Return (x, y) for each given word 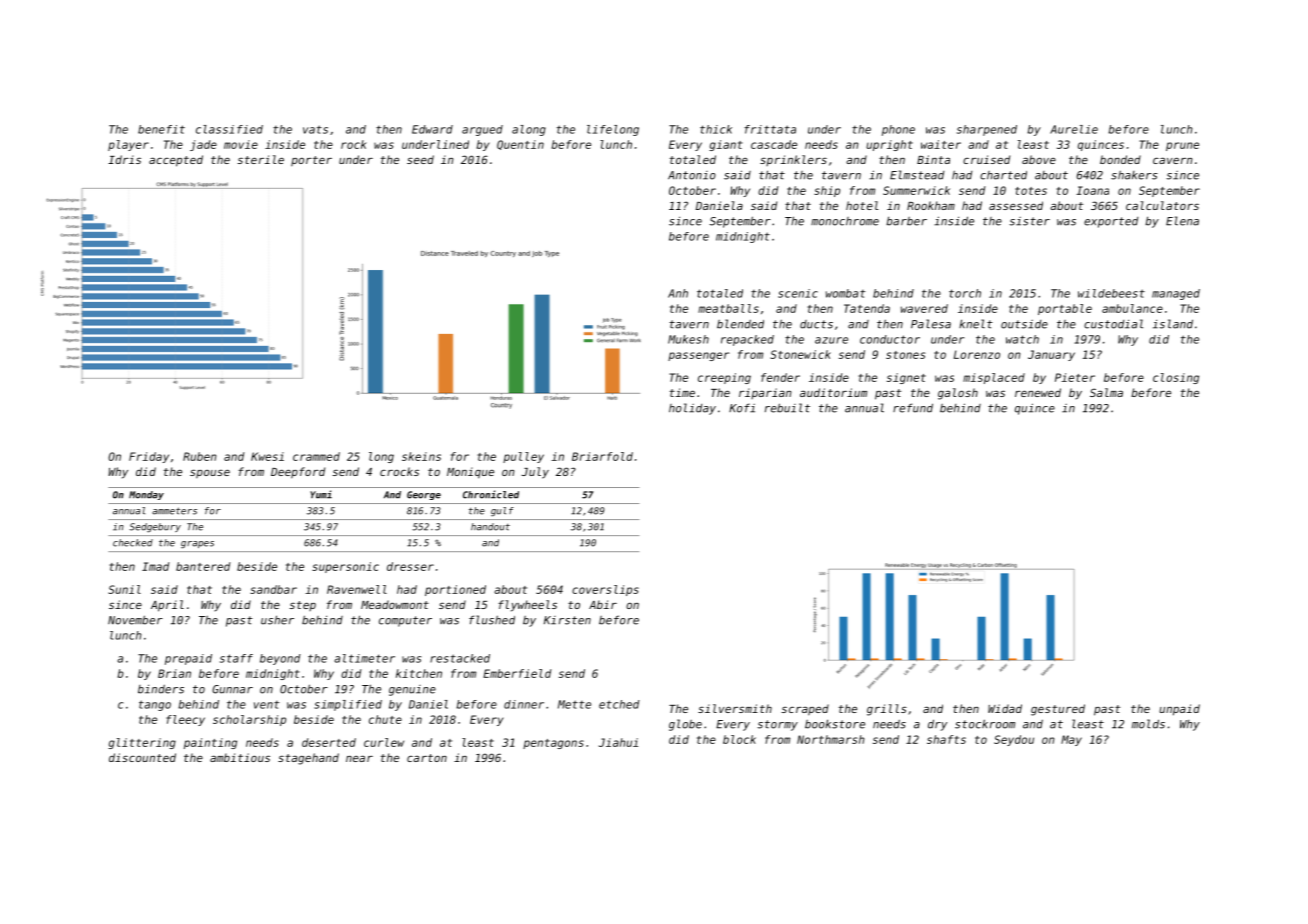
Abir (603, 604)
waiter (941, 144)
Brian (174, 673)
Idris (124, 159)
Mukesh (688, 339)
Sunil (124, 589)
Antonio (692, 175)
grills (887, 710)
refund (913, 408)
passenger (699, 356)
